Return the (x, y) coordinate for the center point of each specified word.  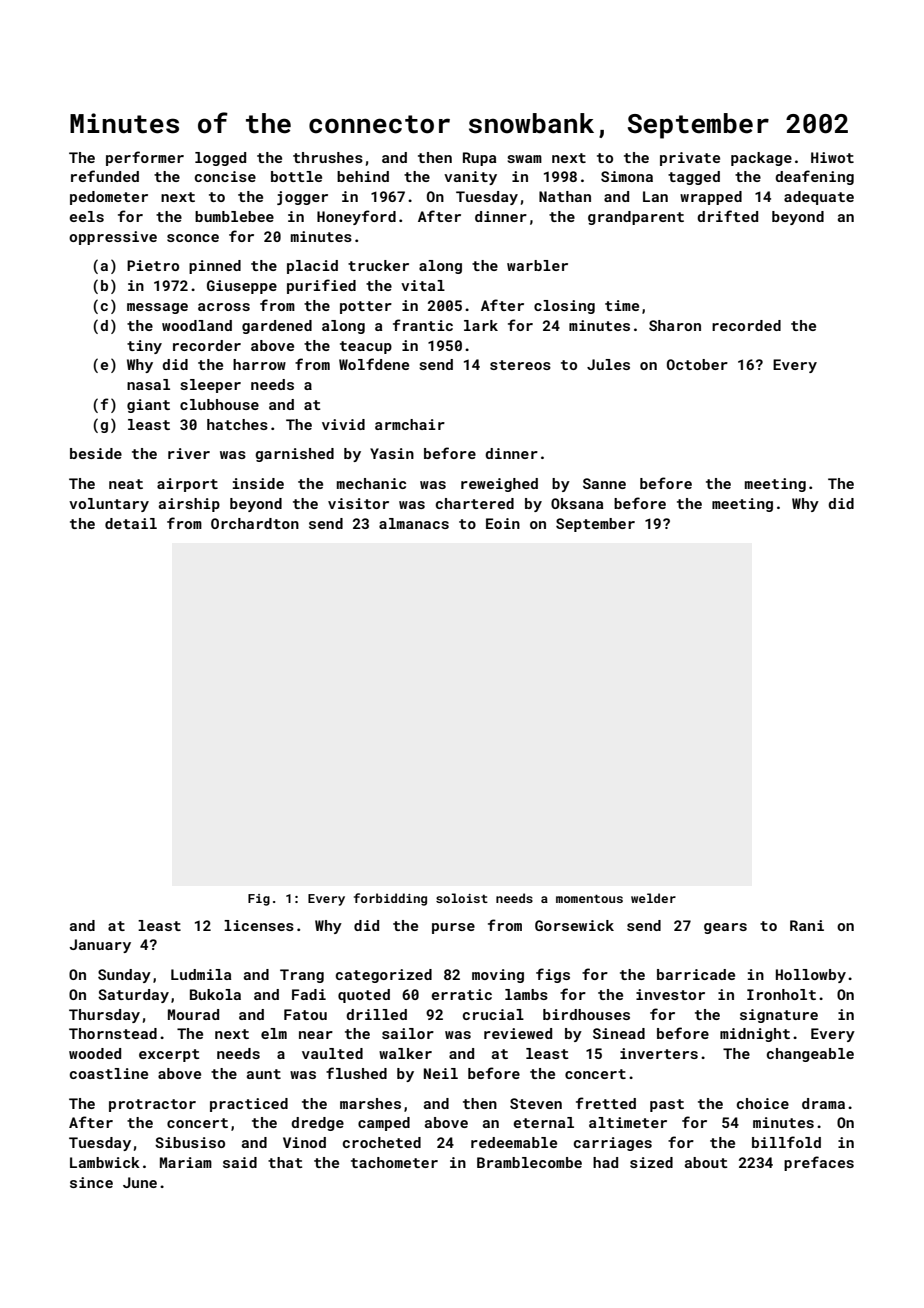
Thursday (104, 1016)
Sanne (604, 483)
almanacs (414, 523)
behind (363, 176)
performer (145, 158)
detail (131, 523)
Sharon (675, 325)
